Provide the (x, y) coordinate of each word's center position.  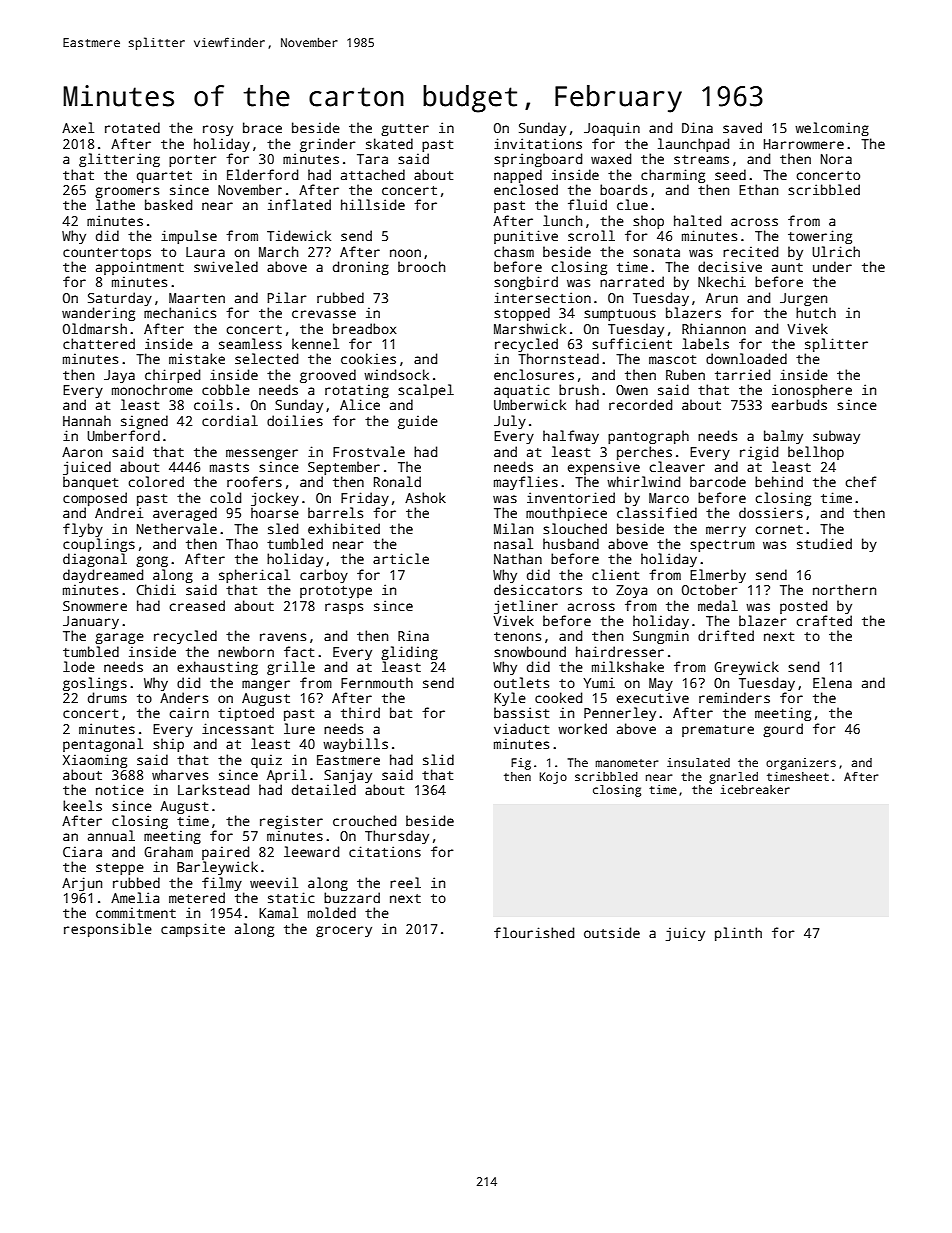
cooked (558, 697)
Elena (832, 682)
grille (291, 668)
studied (824, 543)
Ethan (758, 189)
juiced (87, 468)
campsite (193, 930)
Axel (78, 127)
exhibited (344, 528)
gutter (405, 130)
